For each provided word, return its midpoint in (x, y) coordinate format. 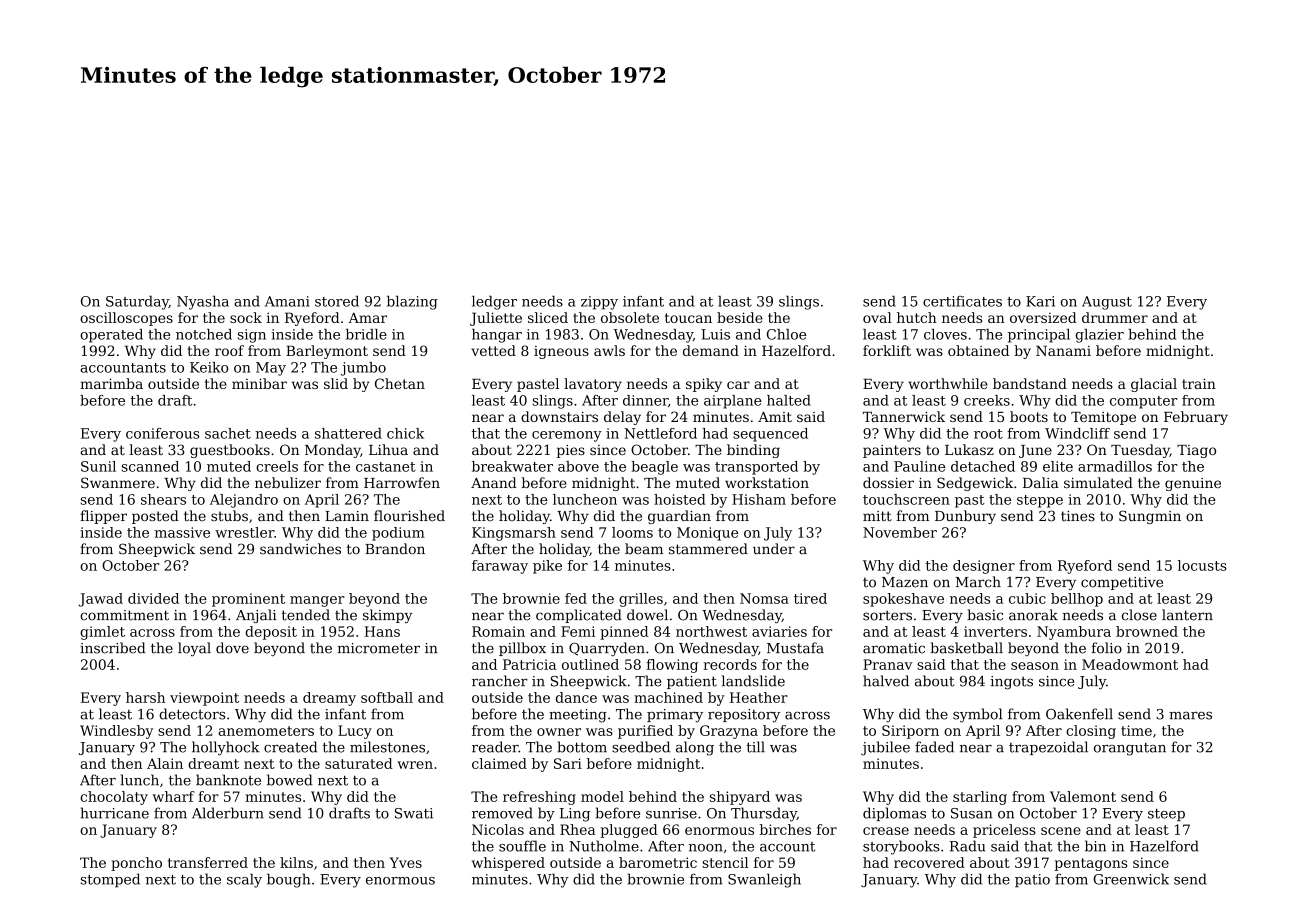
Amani (287, 301)
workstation (767, 482)
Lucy (355, 732)
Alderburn (228, 813)
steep (1166, 815)
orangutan (1130, 749)
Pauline (919, 466)
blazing (412, 303)
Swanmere (118, 482)
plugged (629, 831)
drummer (1115, 317)
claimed (499, 763)
